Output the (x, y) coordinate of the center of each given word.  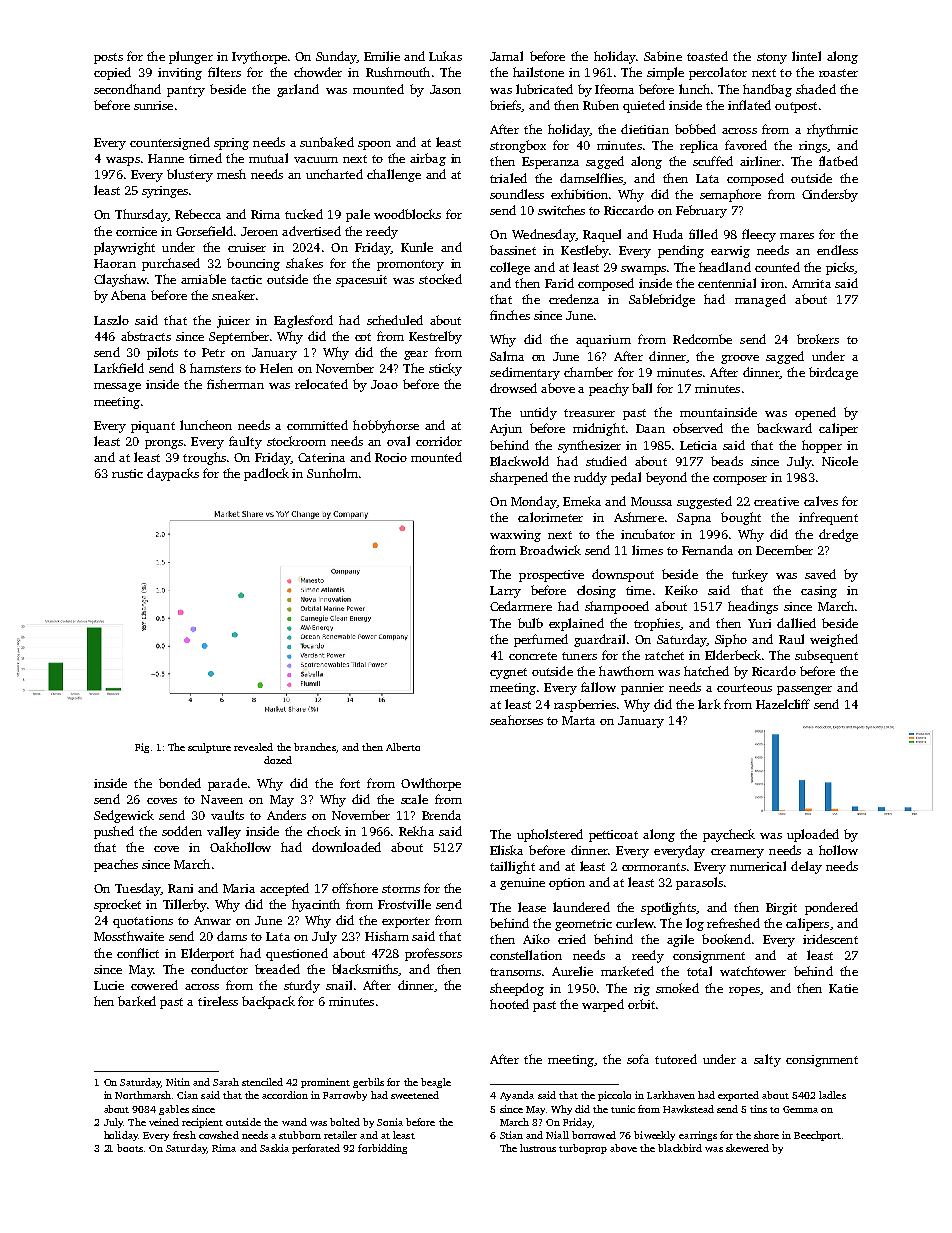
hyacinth (316, 905)
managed (760, 300)
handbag (767, 90)
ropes (744, 991)
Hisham (387, 936)
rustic (127, 473)
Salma (507, 356)
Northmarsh (143, 1095)
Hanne (166, 158)
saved (820, 574)
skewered (747, 1148)
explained (576, 624)
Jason (445, 89)
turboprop (583, 1149)
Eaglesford (303, 321)
